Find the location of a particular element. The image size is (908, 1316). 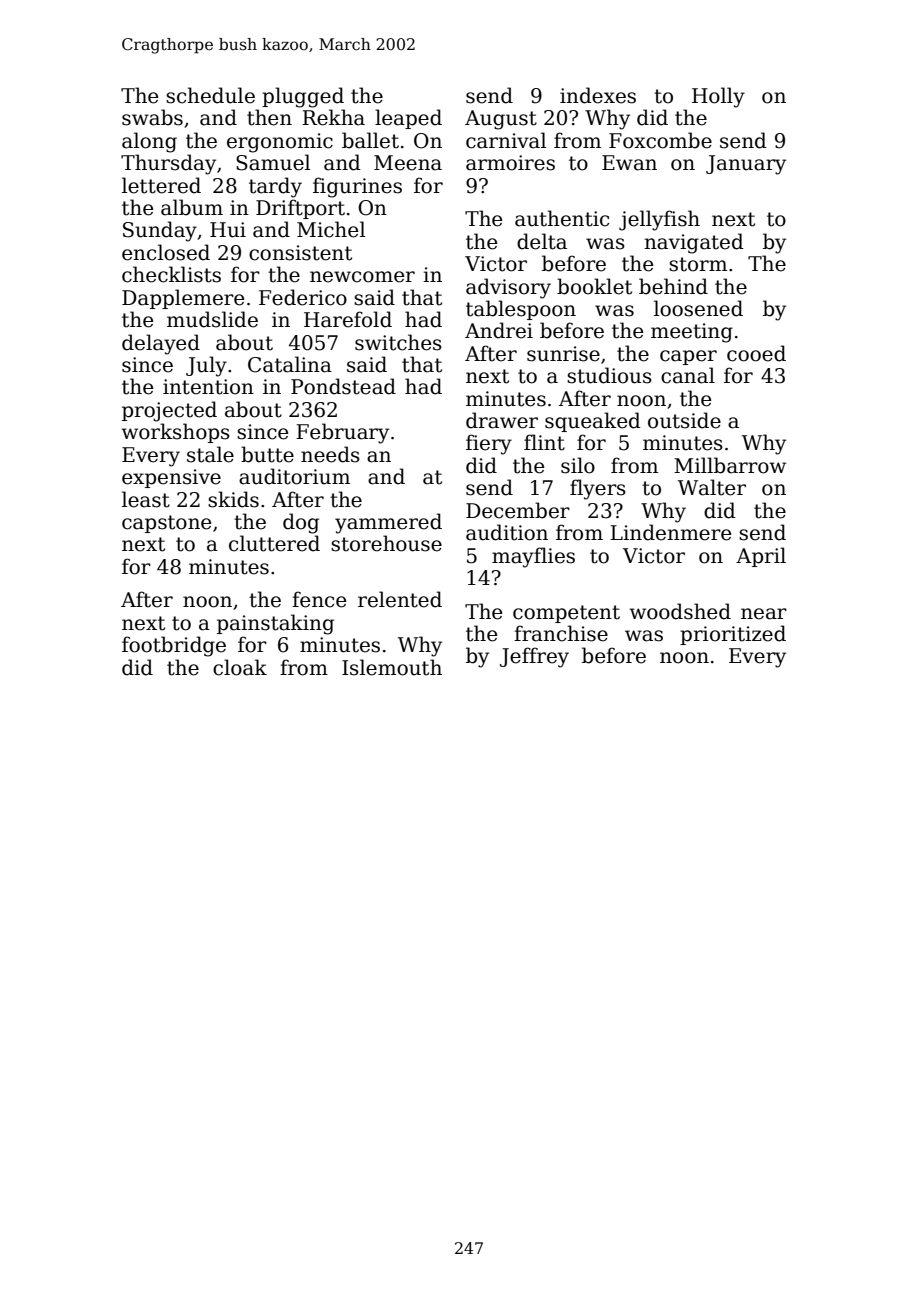

footbridge is located at coordinates (174, 646).
